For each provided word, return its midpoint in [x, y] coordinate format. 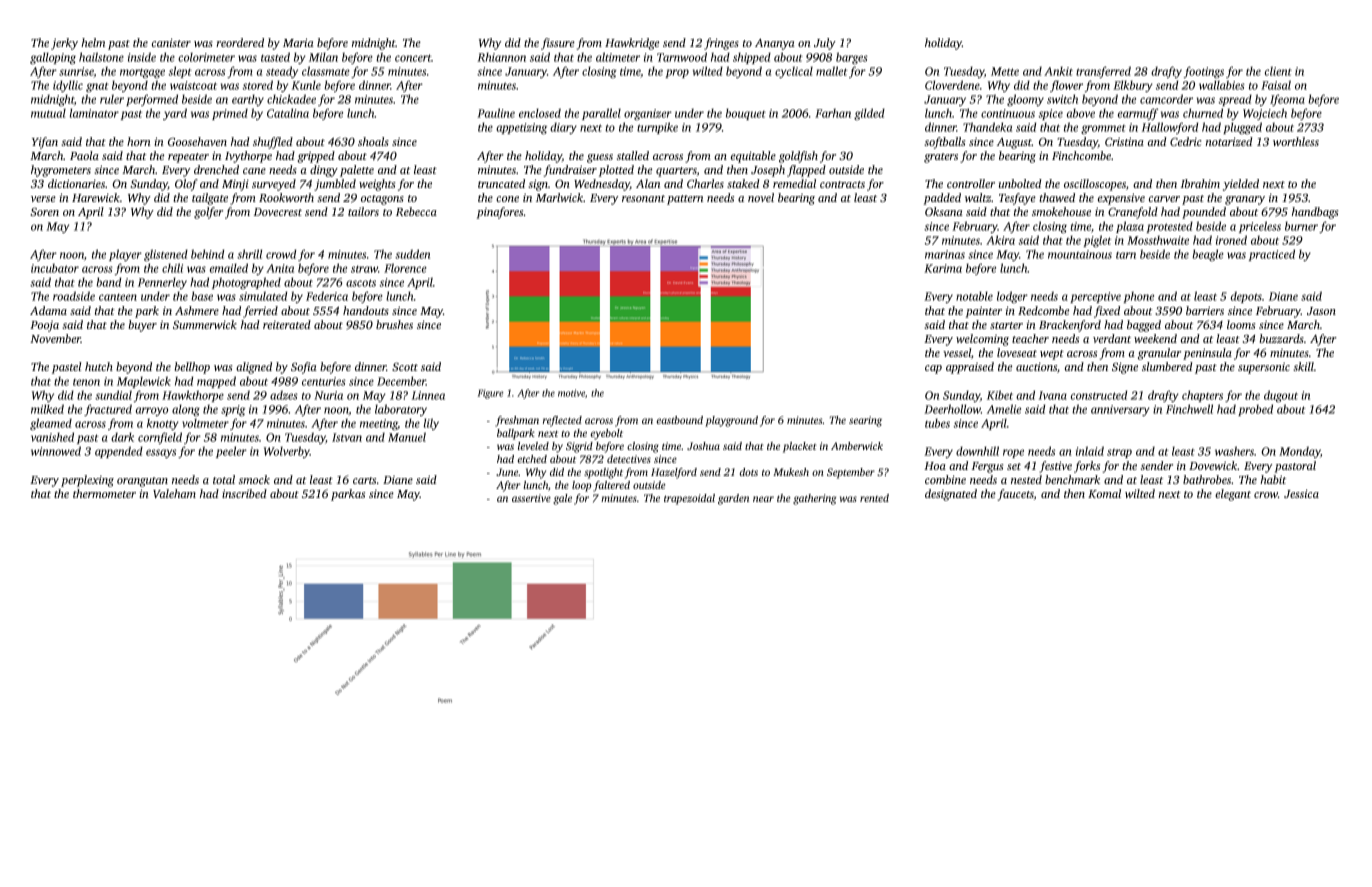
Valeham [174, 493]
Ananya [775, 44]
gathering [814, 499]
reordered [240, 42]
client [1278, 71]
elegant [1233, 495]
